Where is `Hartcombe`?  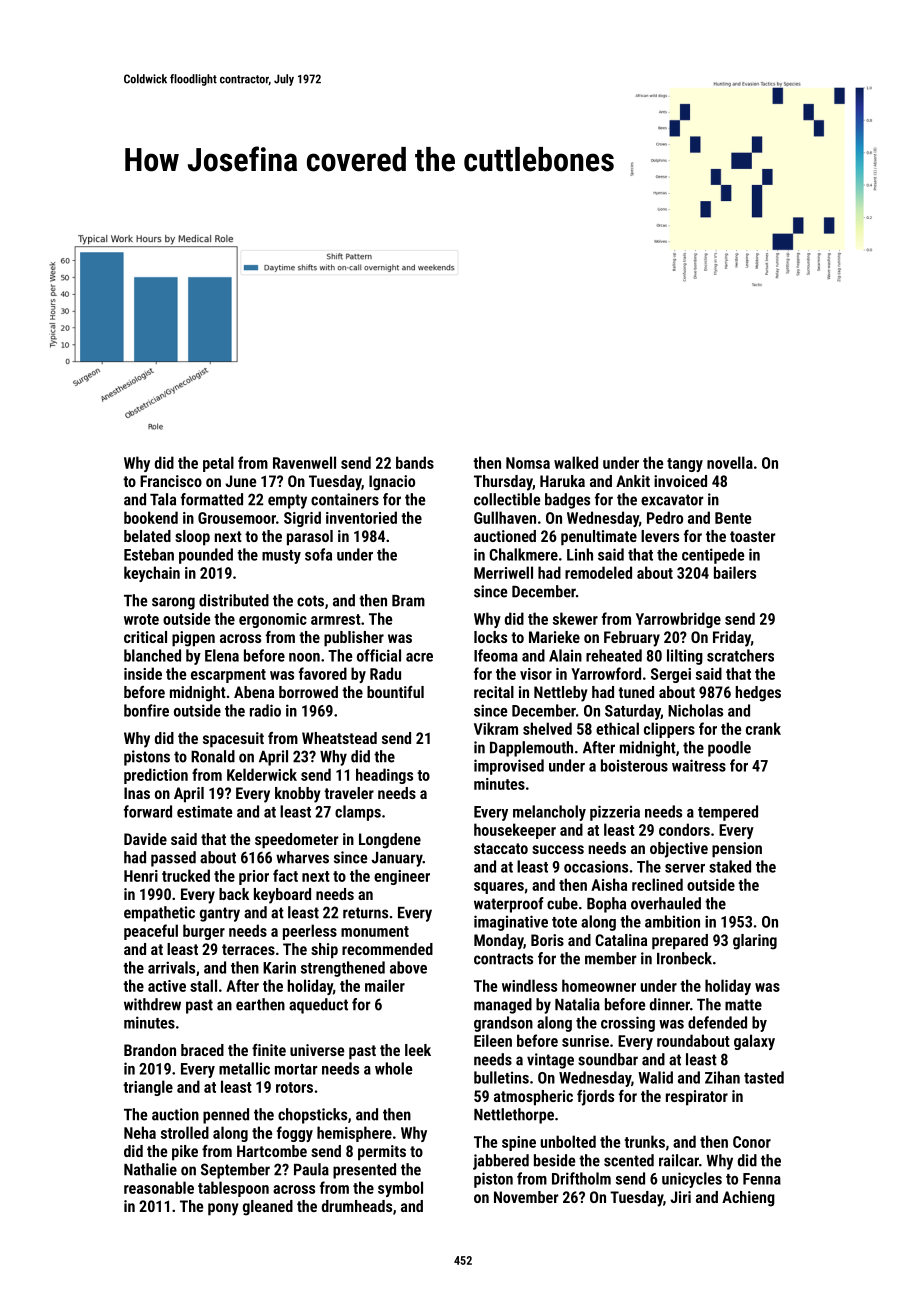
Hartcombe is located at coordinates (272, 1151).
